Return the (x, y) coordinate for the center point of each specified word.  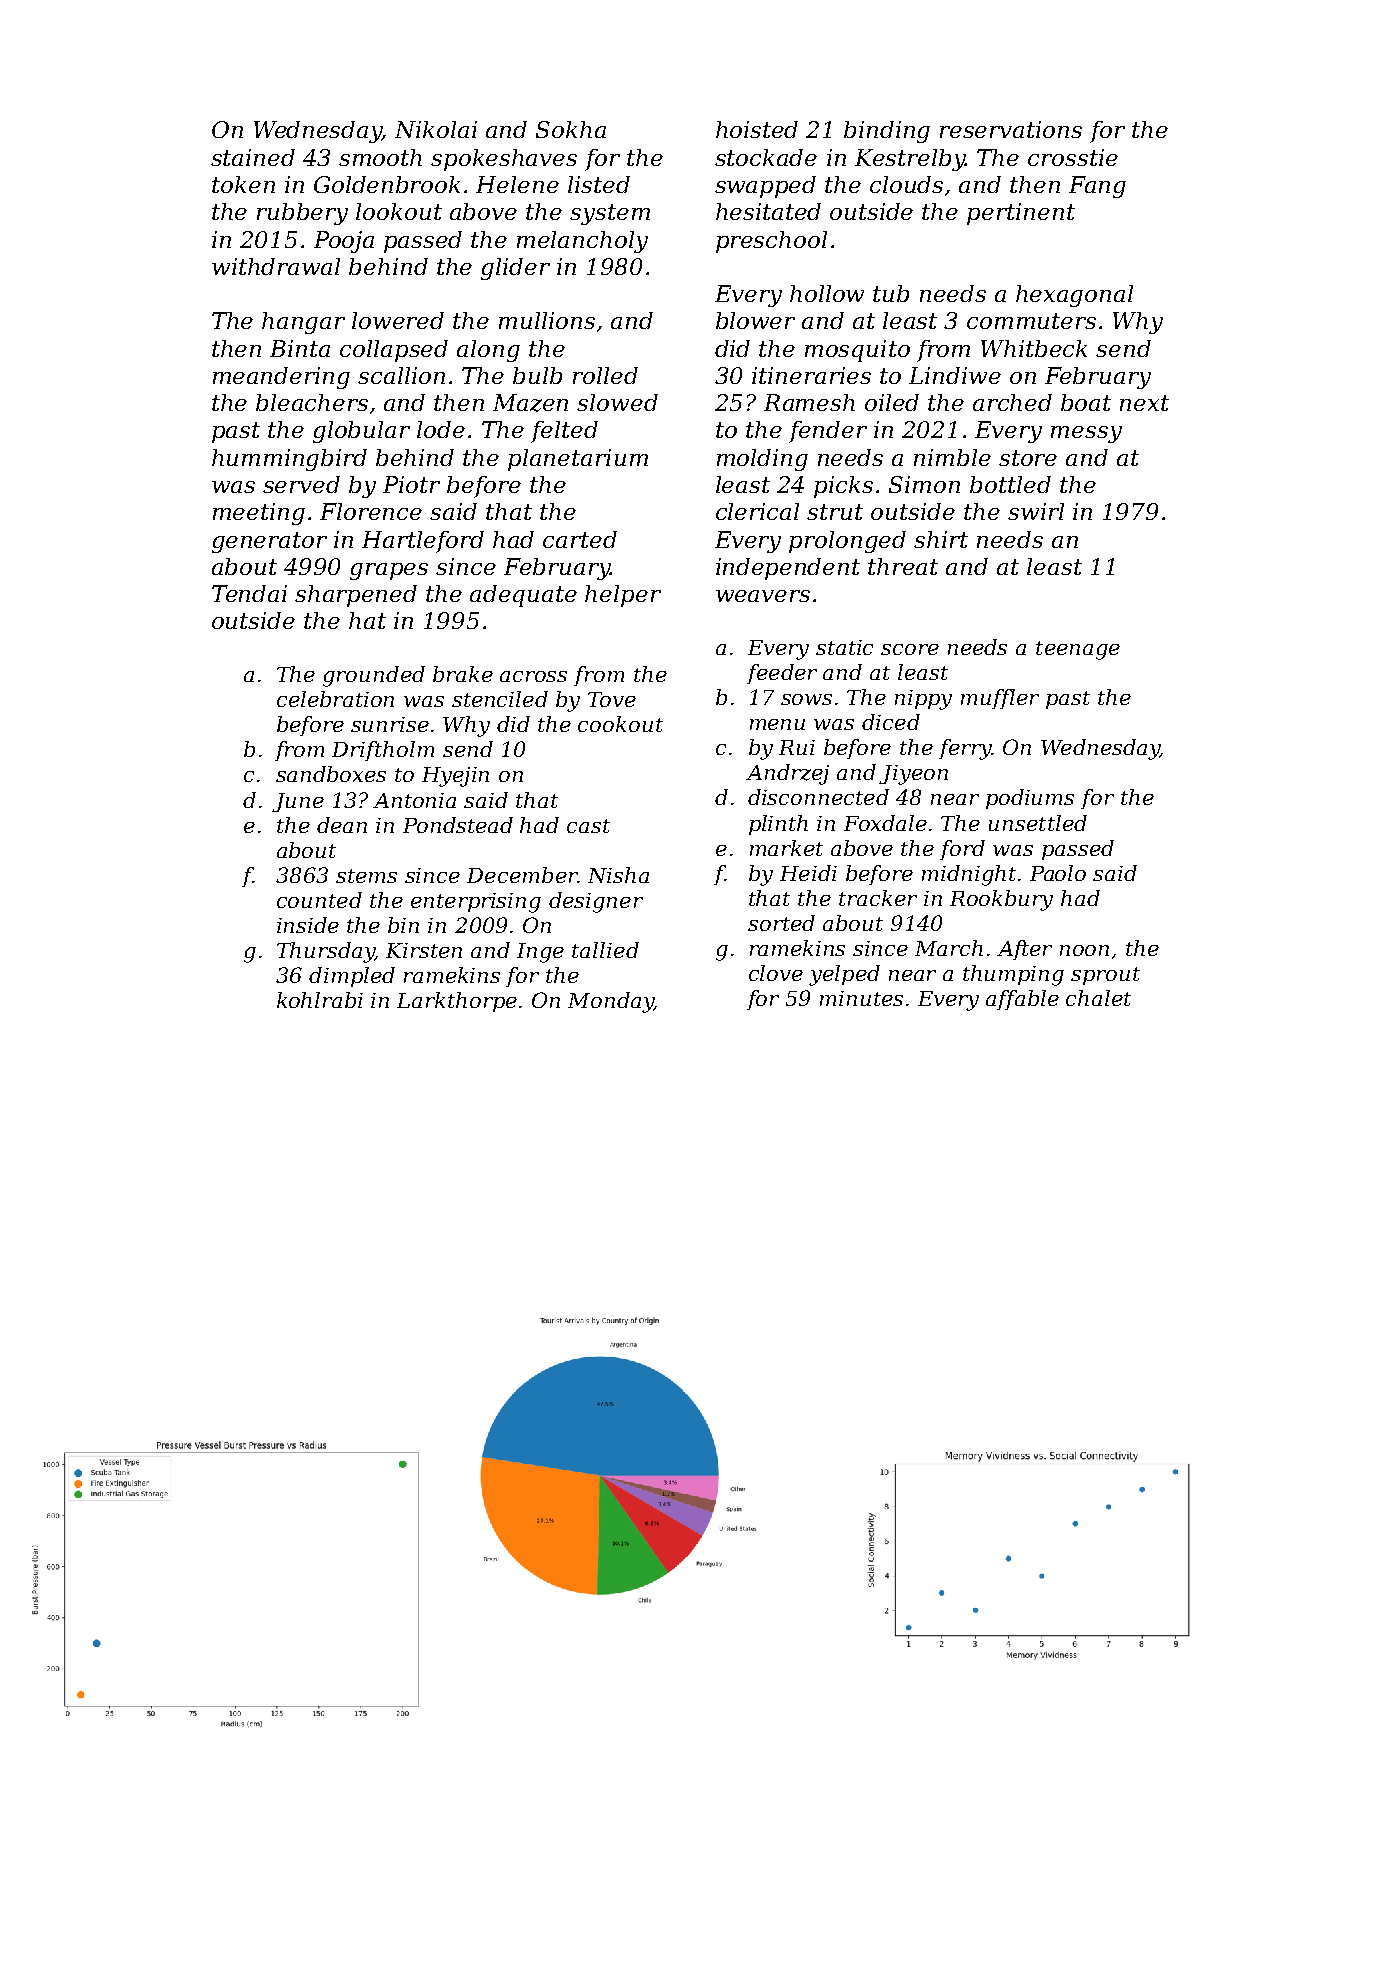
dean (342, 825)
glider (515, 269)
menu (777, 724)
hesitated (768, 211)
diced (891, 722)
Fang (1097, 187)
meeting (259, 514)
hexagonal (1074, 296)
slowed (617, 402)
